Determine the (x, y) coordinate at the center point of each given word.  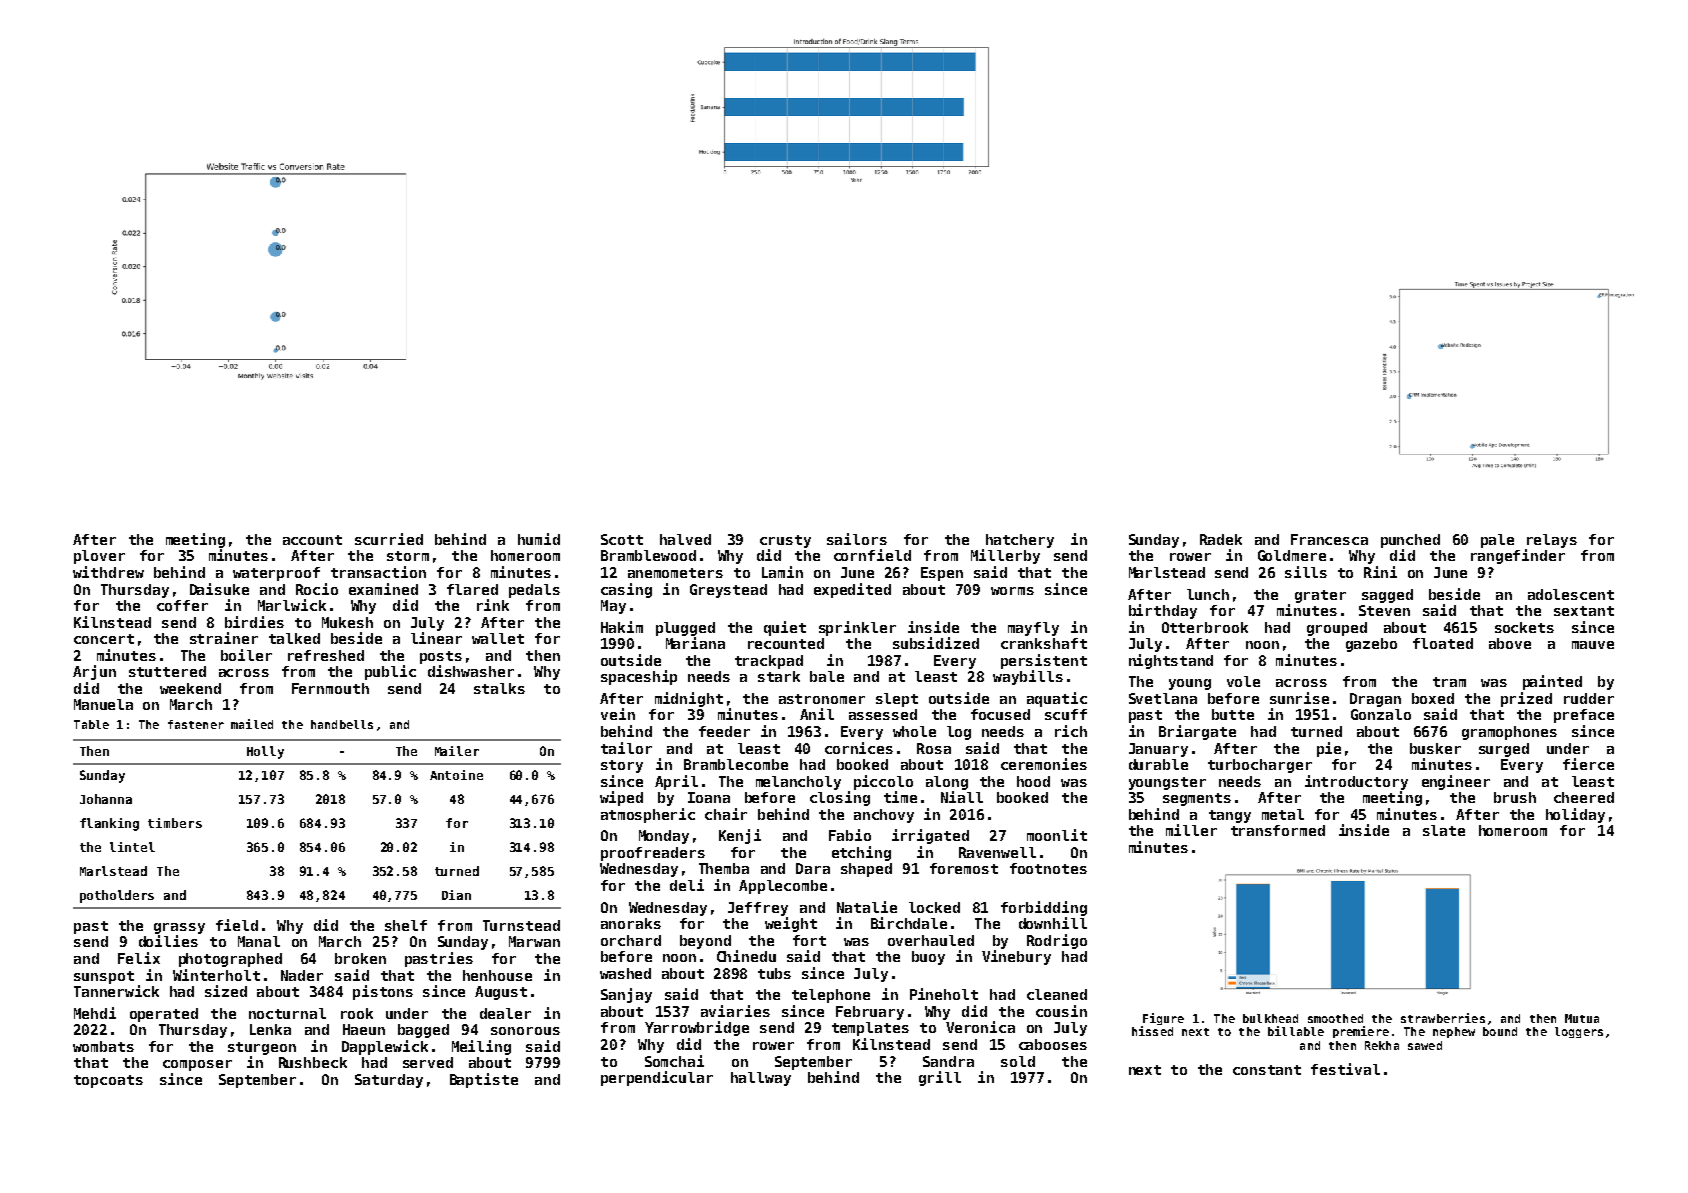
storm (408, 556)
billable (1296, 1031)
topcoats (108, 1081)
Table (91, 724)
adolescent (1571, 594)
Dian (456, 895)
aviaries (735, 1011)
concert (104, 639)
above (1510, 643)
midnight (689, 699)
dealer (505, 1013)
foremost (964, 868)
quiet (785, 628)
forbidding (1044, 908)
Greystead (728, 591)
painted (1552, 682)
